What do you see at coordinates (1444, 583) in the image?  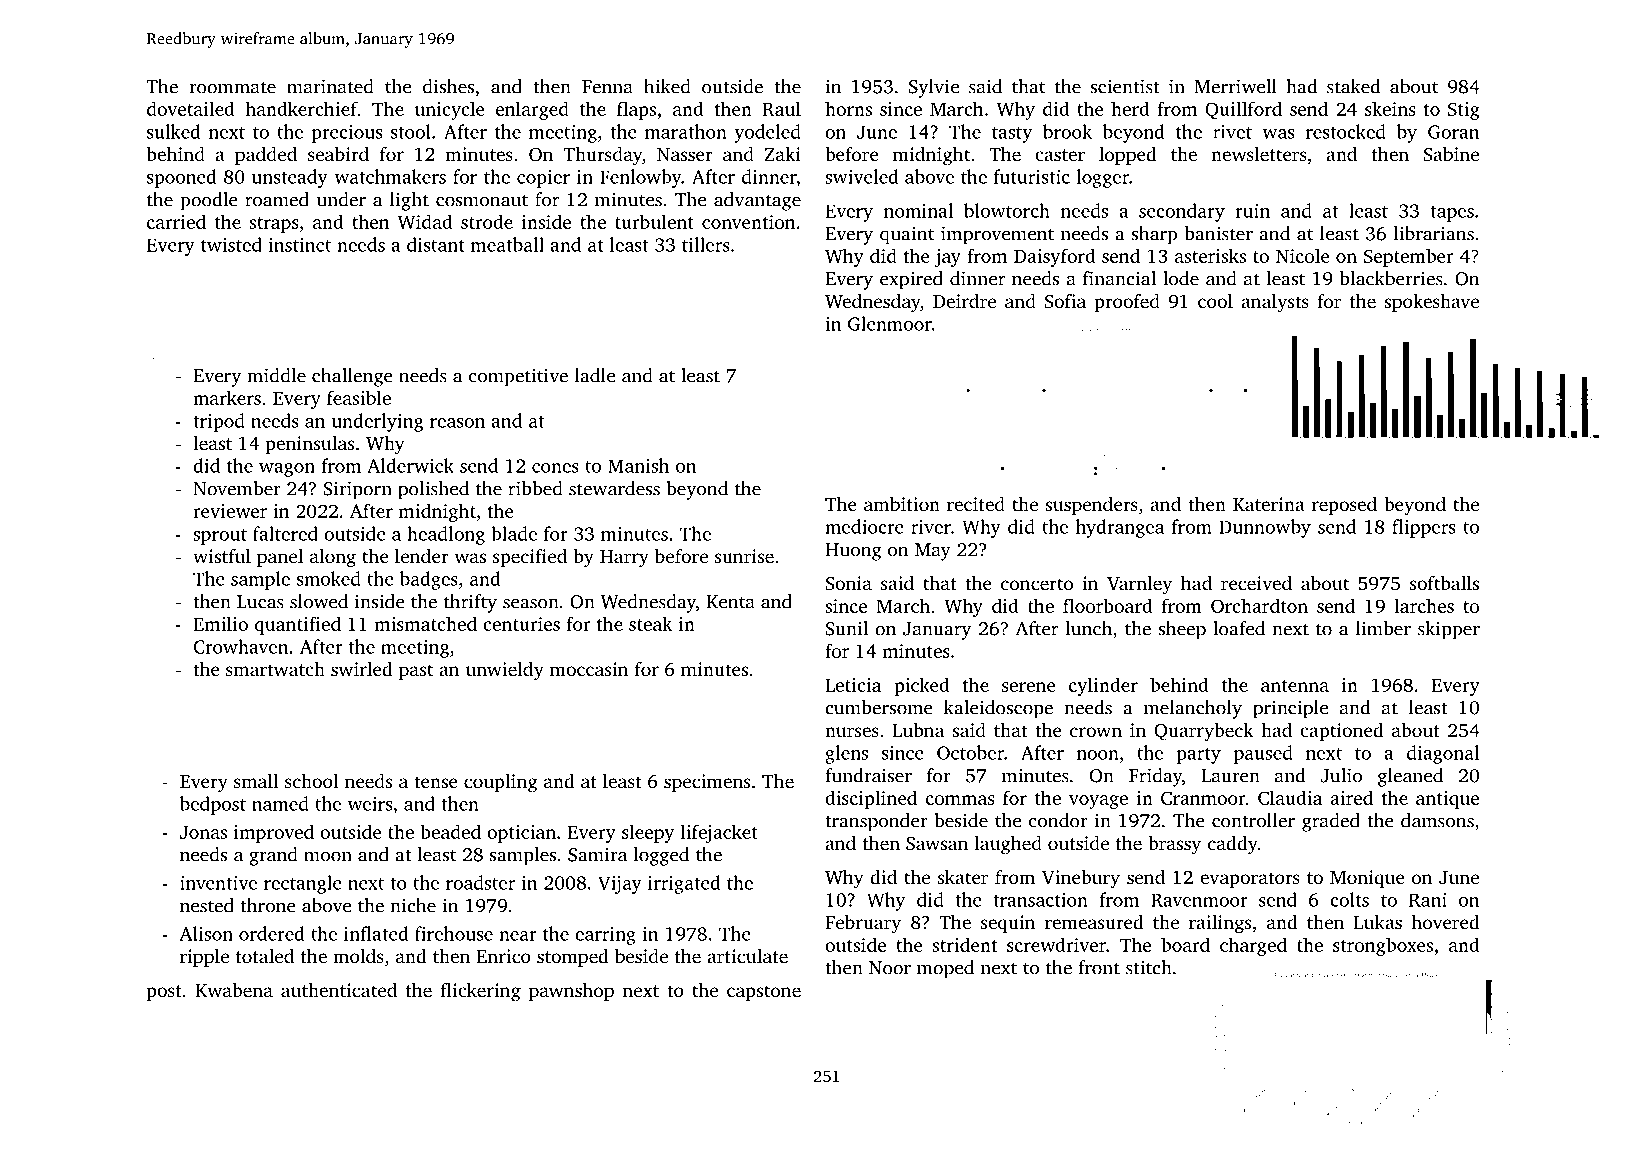 I see `softballs` at bounding box center [1444, 583].
